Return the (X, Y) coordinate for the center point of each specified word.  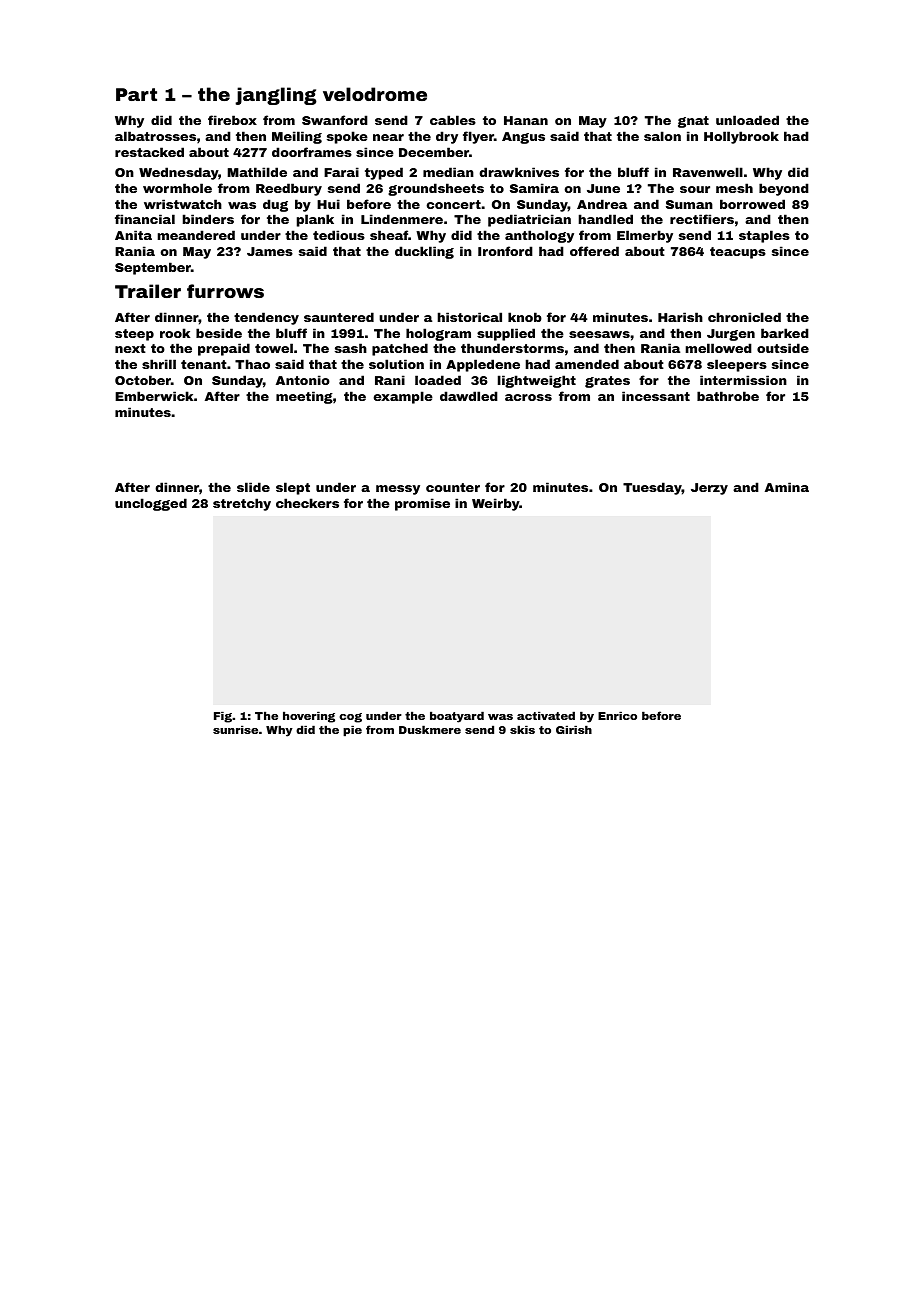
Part (136, 94)
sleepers (737, 365)
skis (522, 729)
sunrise (235, 729)
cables (453, 120)
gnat (693, 122)
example (403, 397)
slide (253, 487)
